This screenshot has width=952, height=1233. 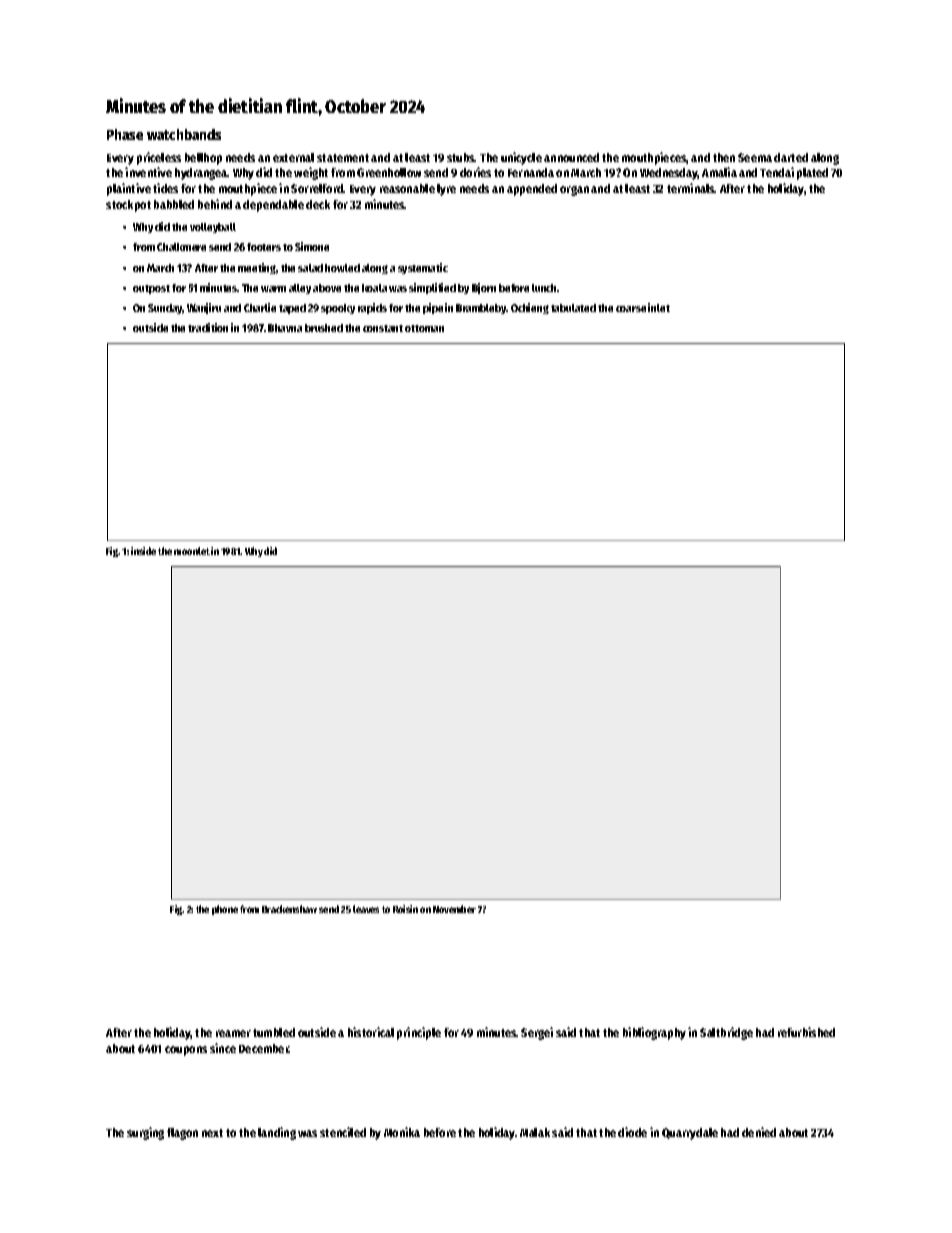 What do you see at coordinates (405, 909) in the screenshot?
I see `Roisin` at bounding box center [405, 909].
